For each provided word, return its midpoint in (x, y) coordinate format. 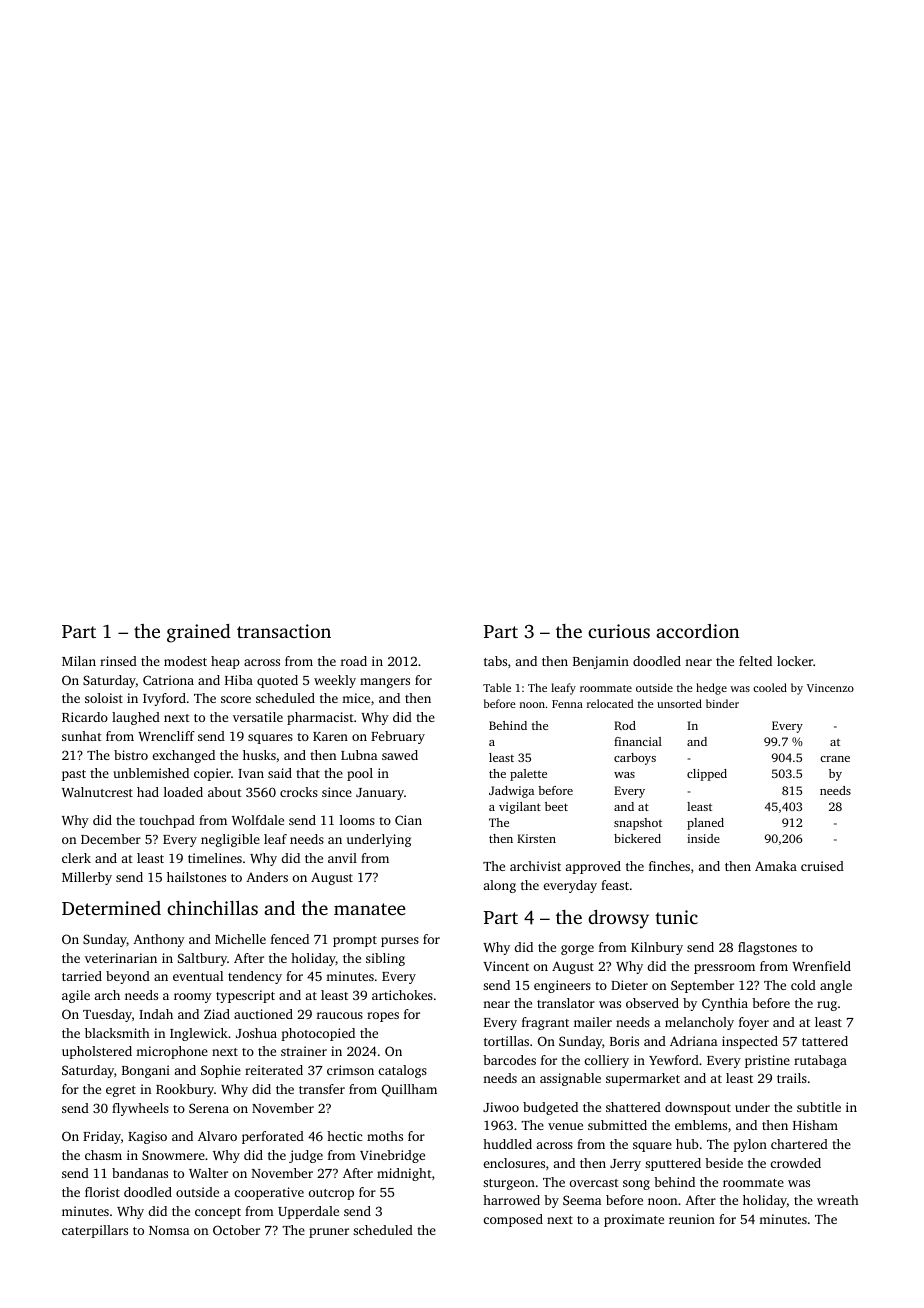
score (236, 699)
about (225, 792)
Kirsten (536, 838)
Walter (208, 1173)
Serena (209, 1108)
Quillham (409, 1090)
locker (795, 661)
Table (497, 687)
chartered (799, 1144)
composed (513, 1220)
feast (615, 885)
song (636, 1185)
